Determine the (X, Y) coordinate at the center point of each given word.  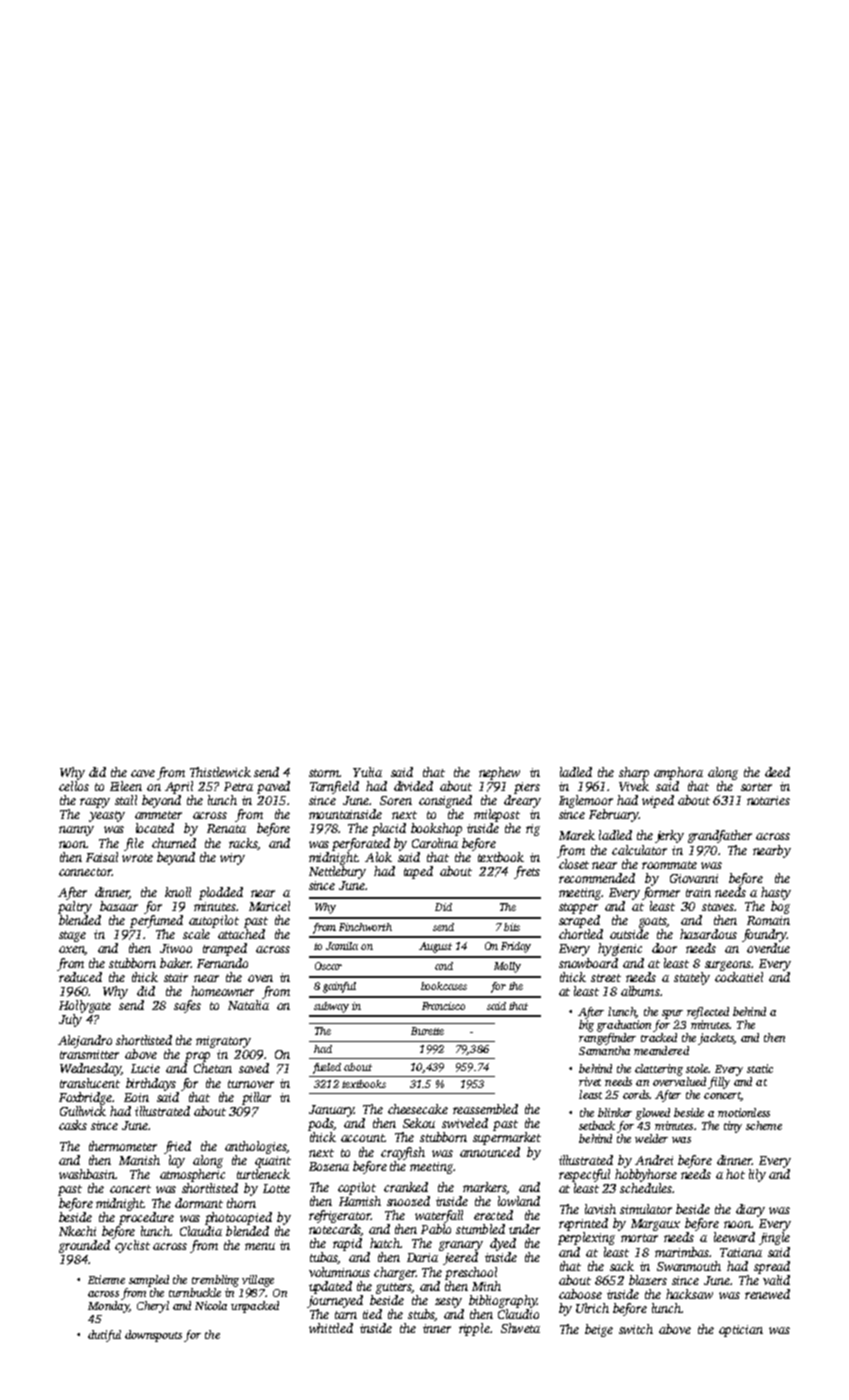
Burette (427, 1031)
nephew (499, 773)
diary (750, 1210)
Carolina (435, 843)
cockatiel (739, 977)
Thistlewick (220, 772)
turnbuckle (195, 1292)
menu (260, 1246)
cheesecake (418, 1109)
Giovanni (694, 878)
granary (461, 1246)
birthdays (151, 1084)
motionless (744, 1112)
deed (777, 772)
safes (187, 1006)
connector (85, 872)
